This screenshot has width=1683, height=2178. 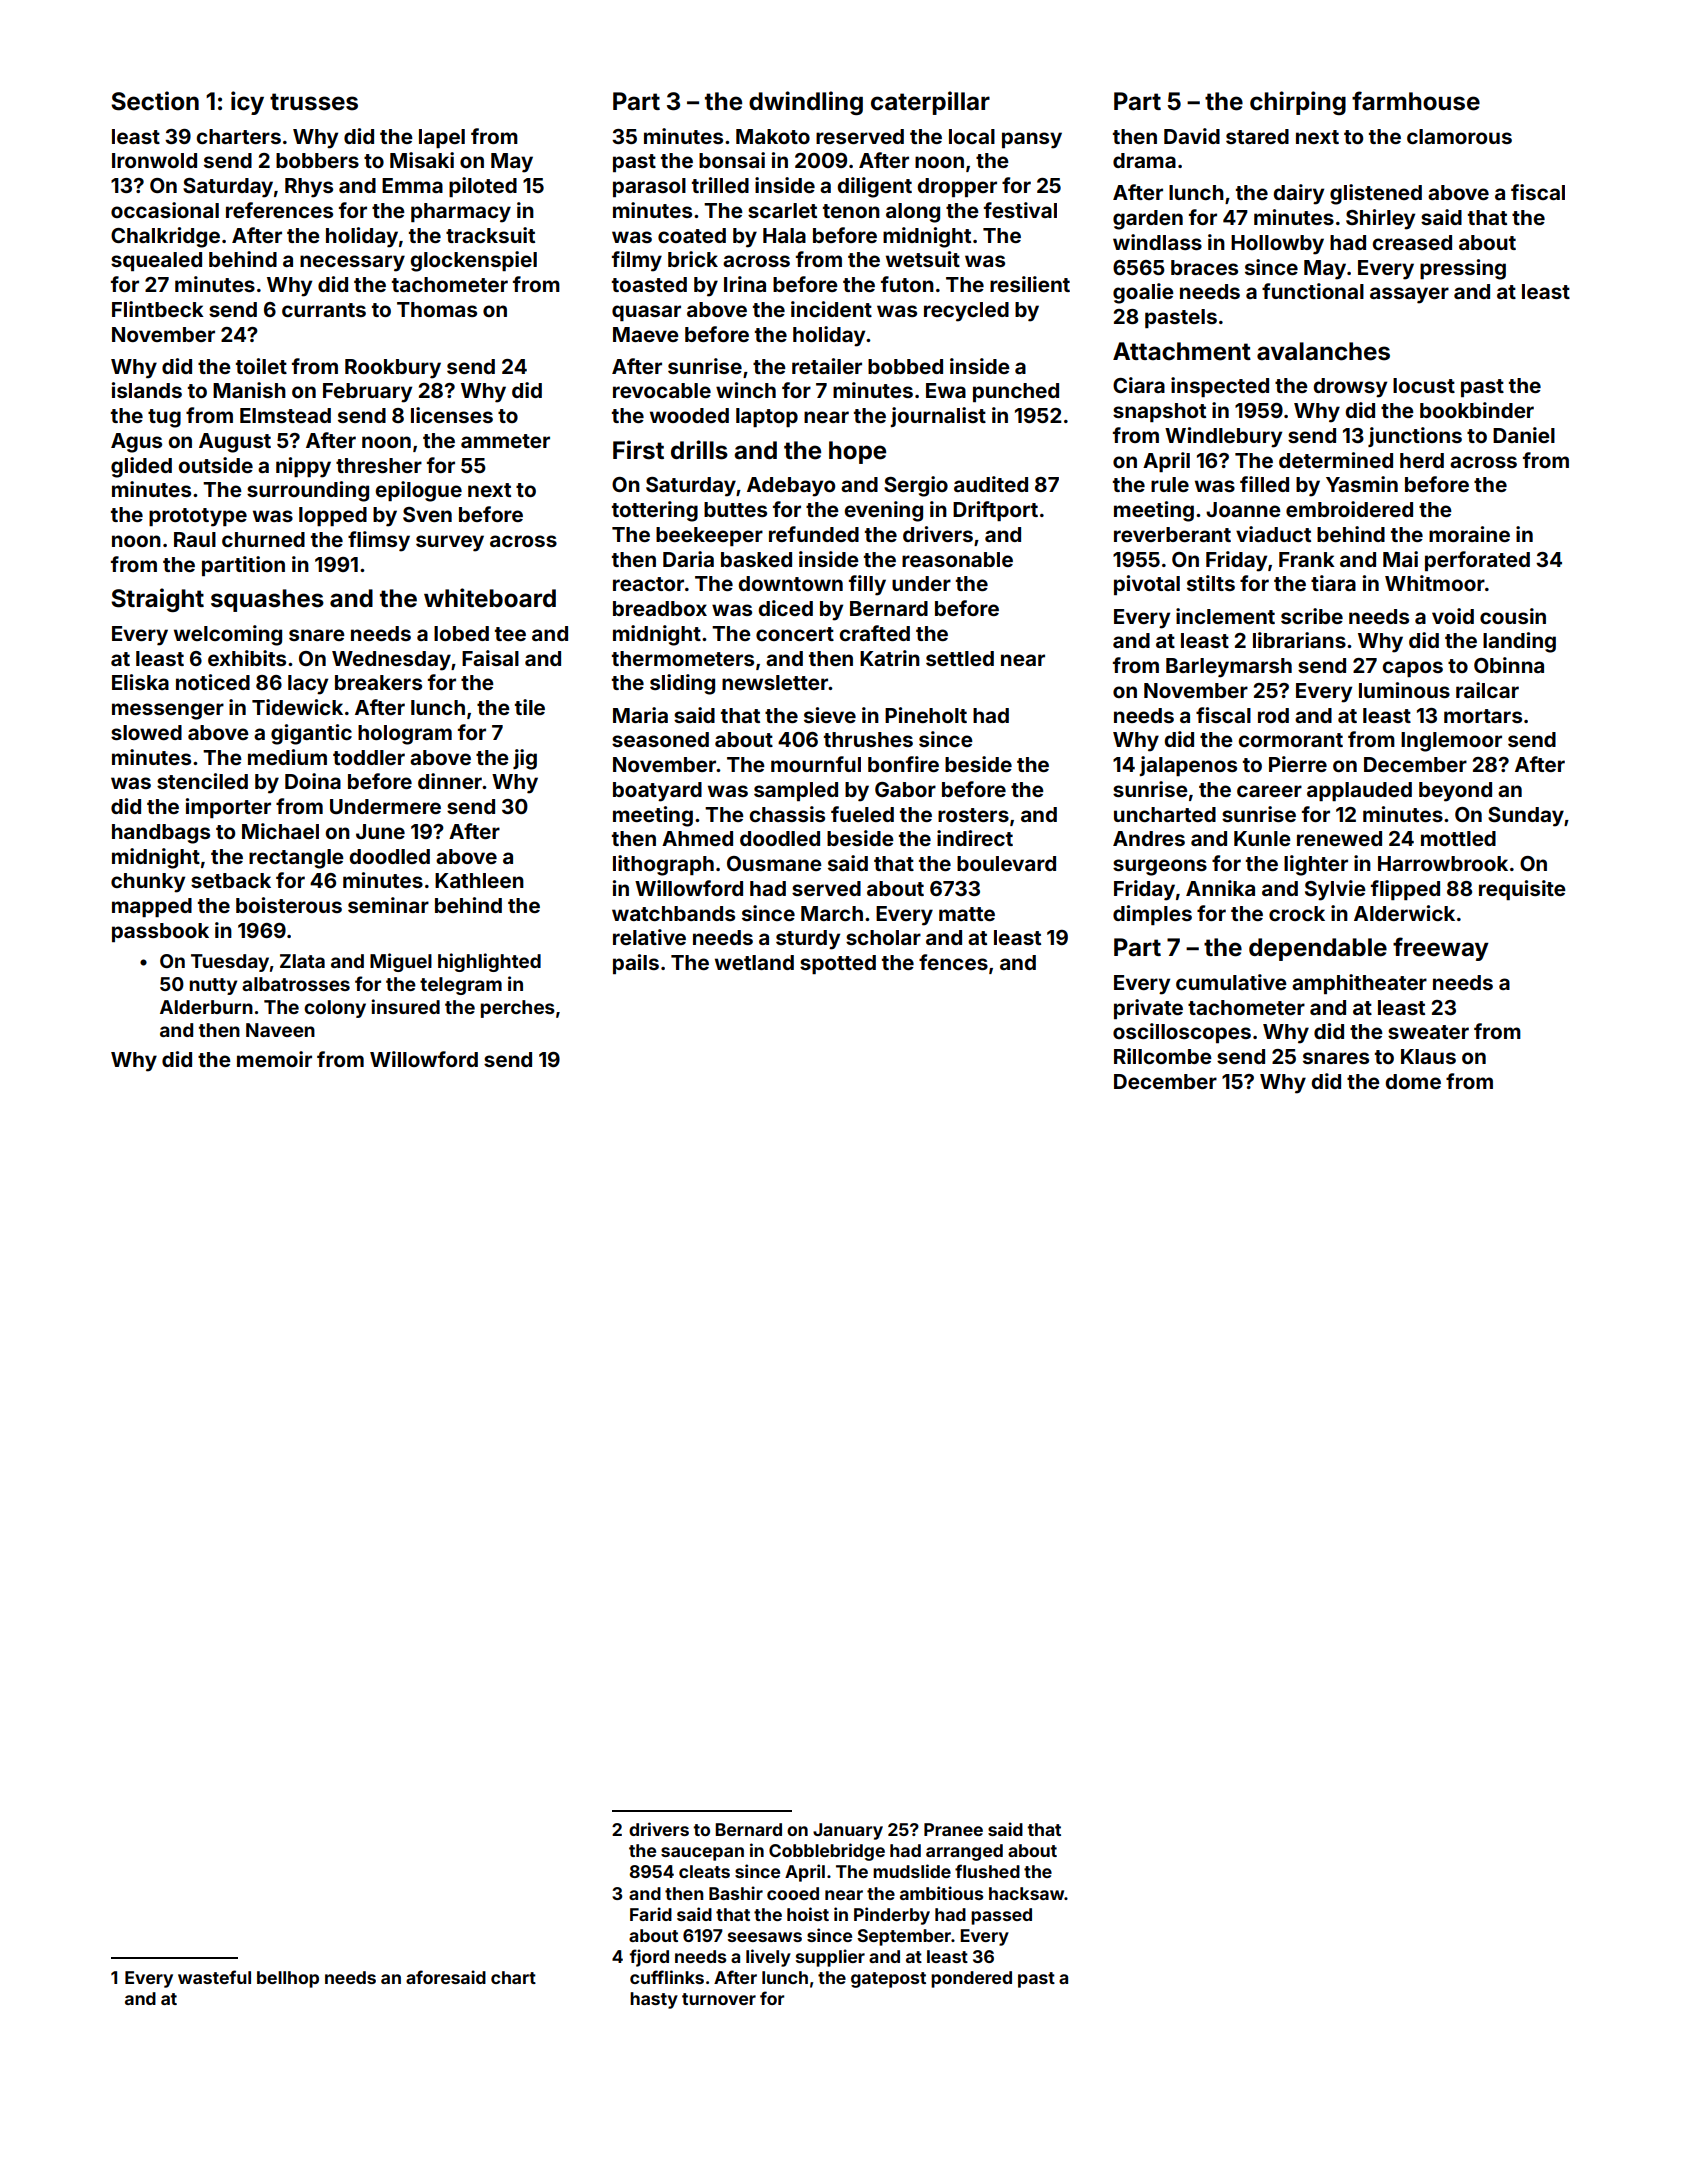 I want to click on Pranee, so click(x=953, y=1829).
